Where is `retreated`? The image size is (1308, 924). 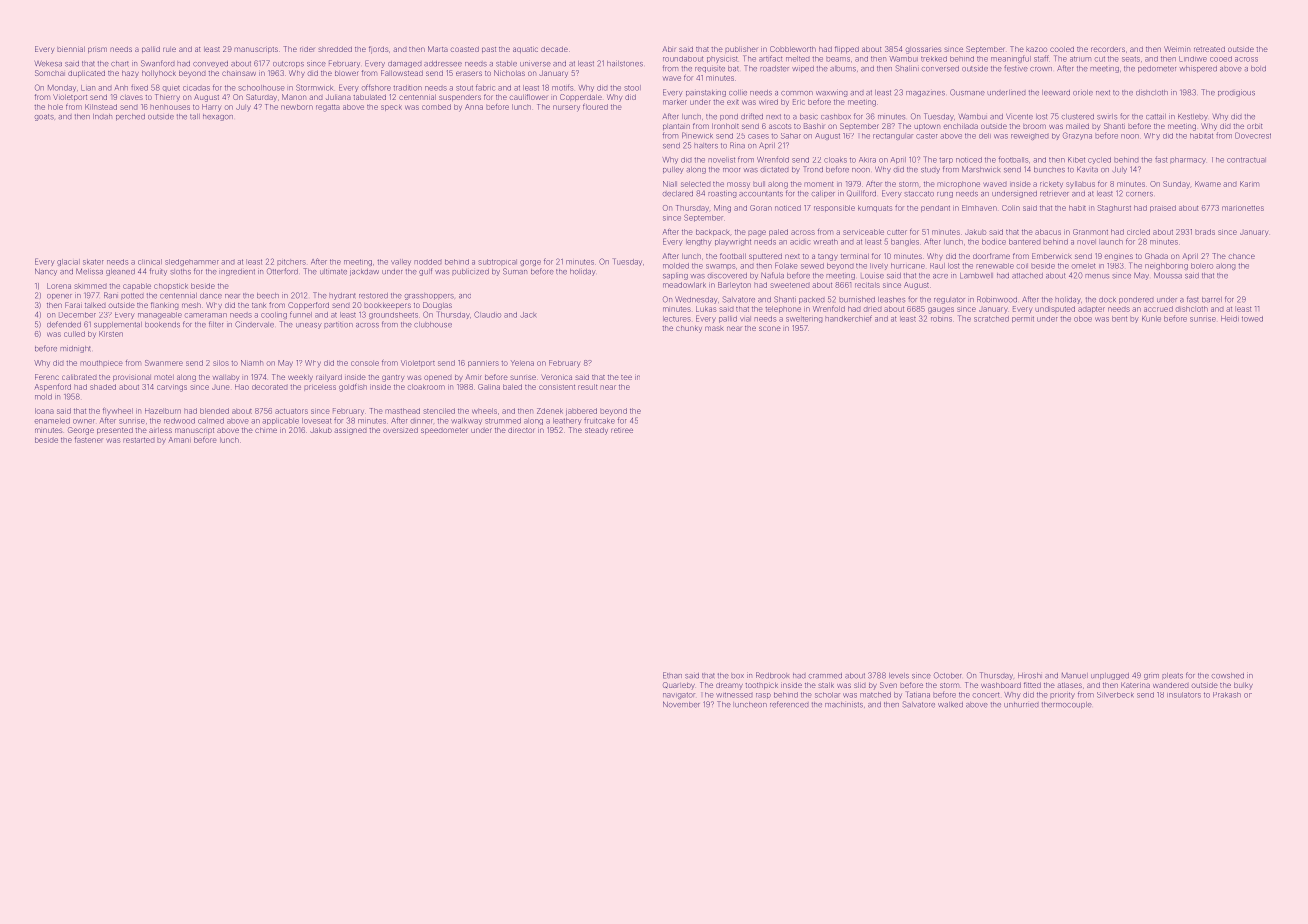 retreated is located at coordinates (1209, 49).
